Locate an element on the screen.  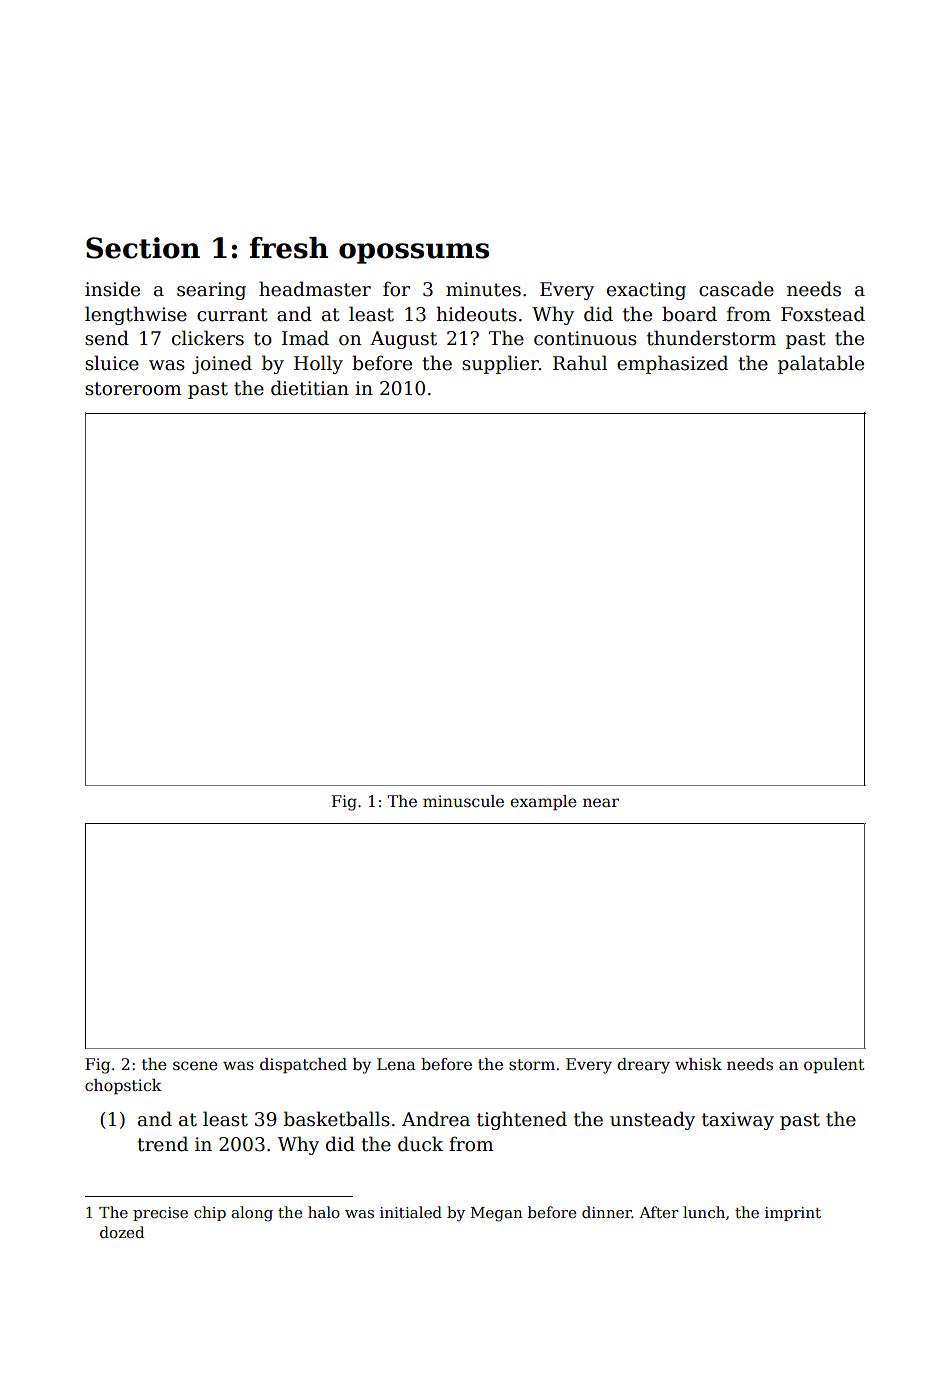
example is located at coordinates (543, 803).
